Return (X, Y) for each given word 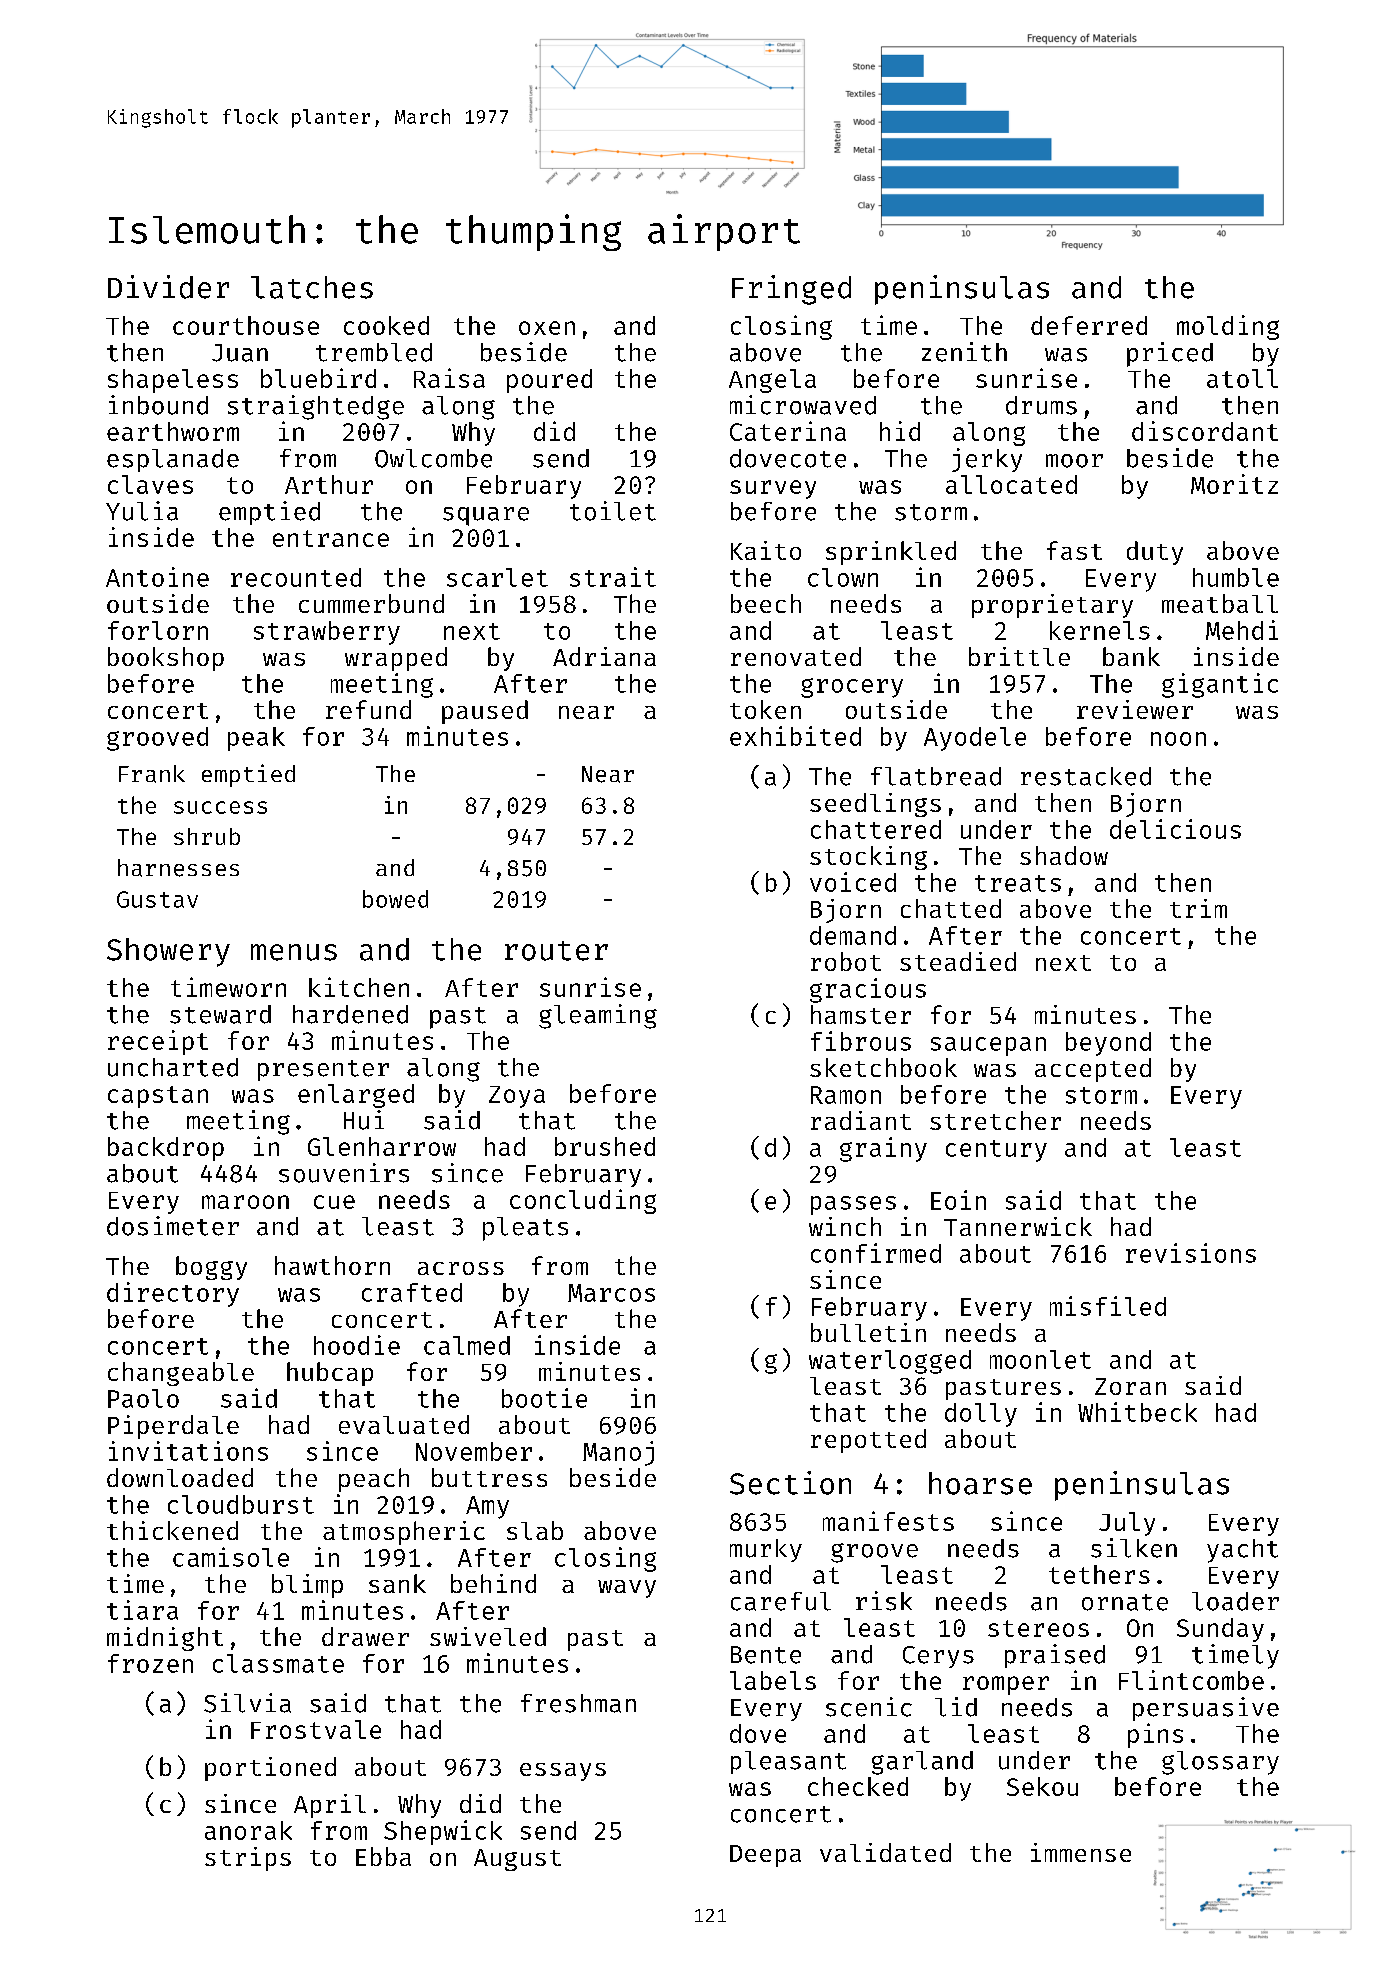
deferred (1089, 325)
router (556, 951)
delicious (1175, 829)
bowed (395, 899)
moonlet (1040, 1359)
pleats (525, 1229)
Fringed (791, 290)
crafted (412, 1292)
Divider (168, 287)
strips (248, 1859)
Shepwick (443, 1832)
